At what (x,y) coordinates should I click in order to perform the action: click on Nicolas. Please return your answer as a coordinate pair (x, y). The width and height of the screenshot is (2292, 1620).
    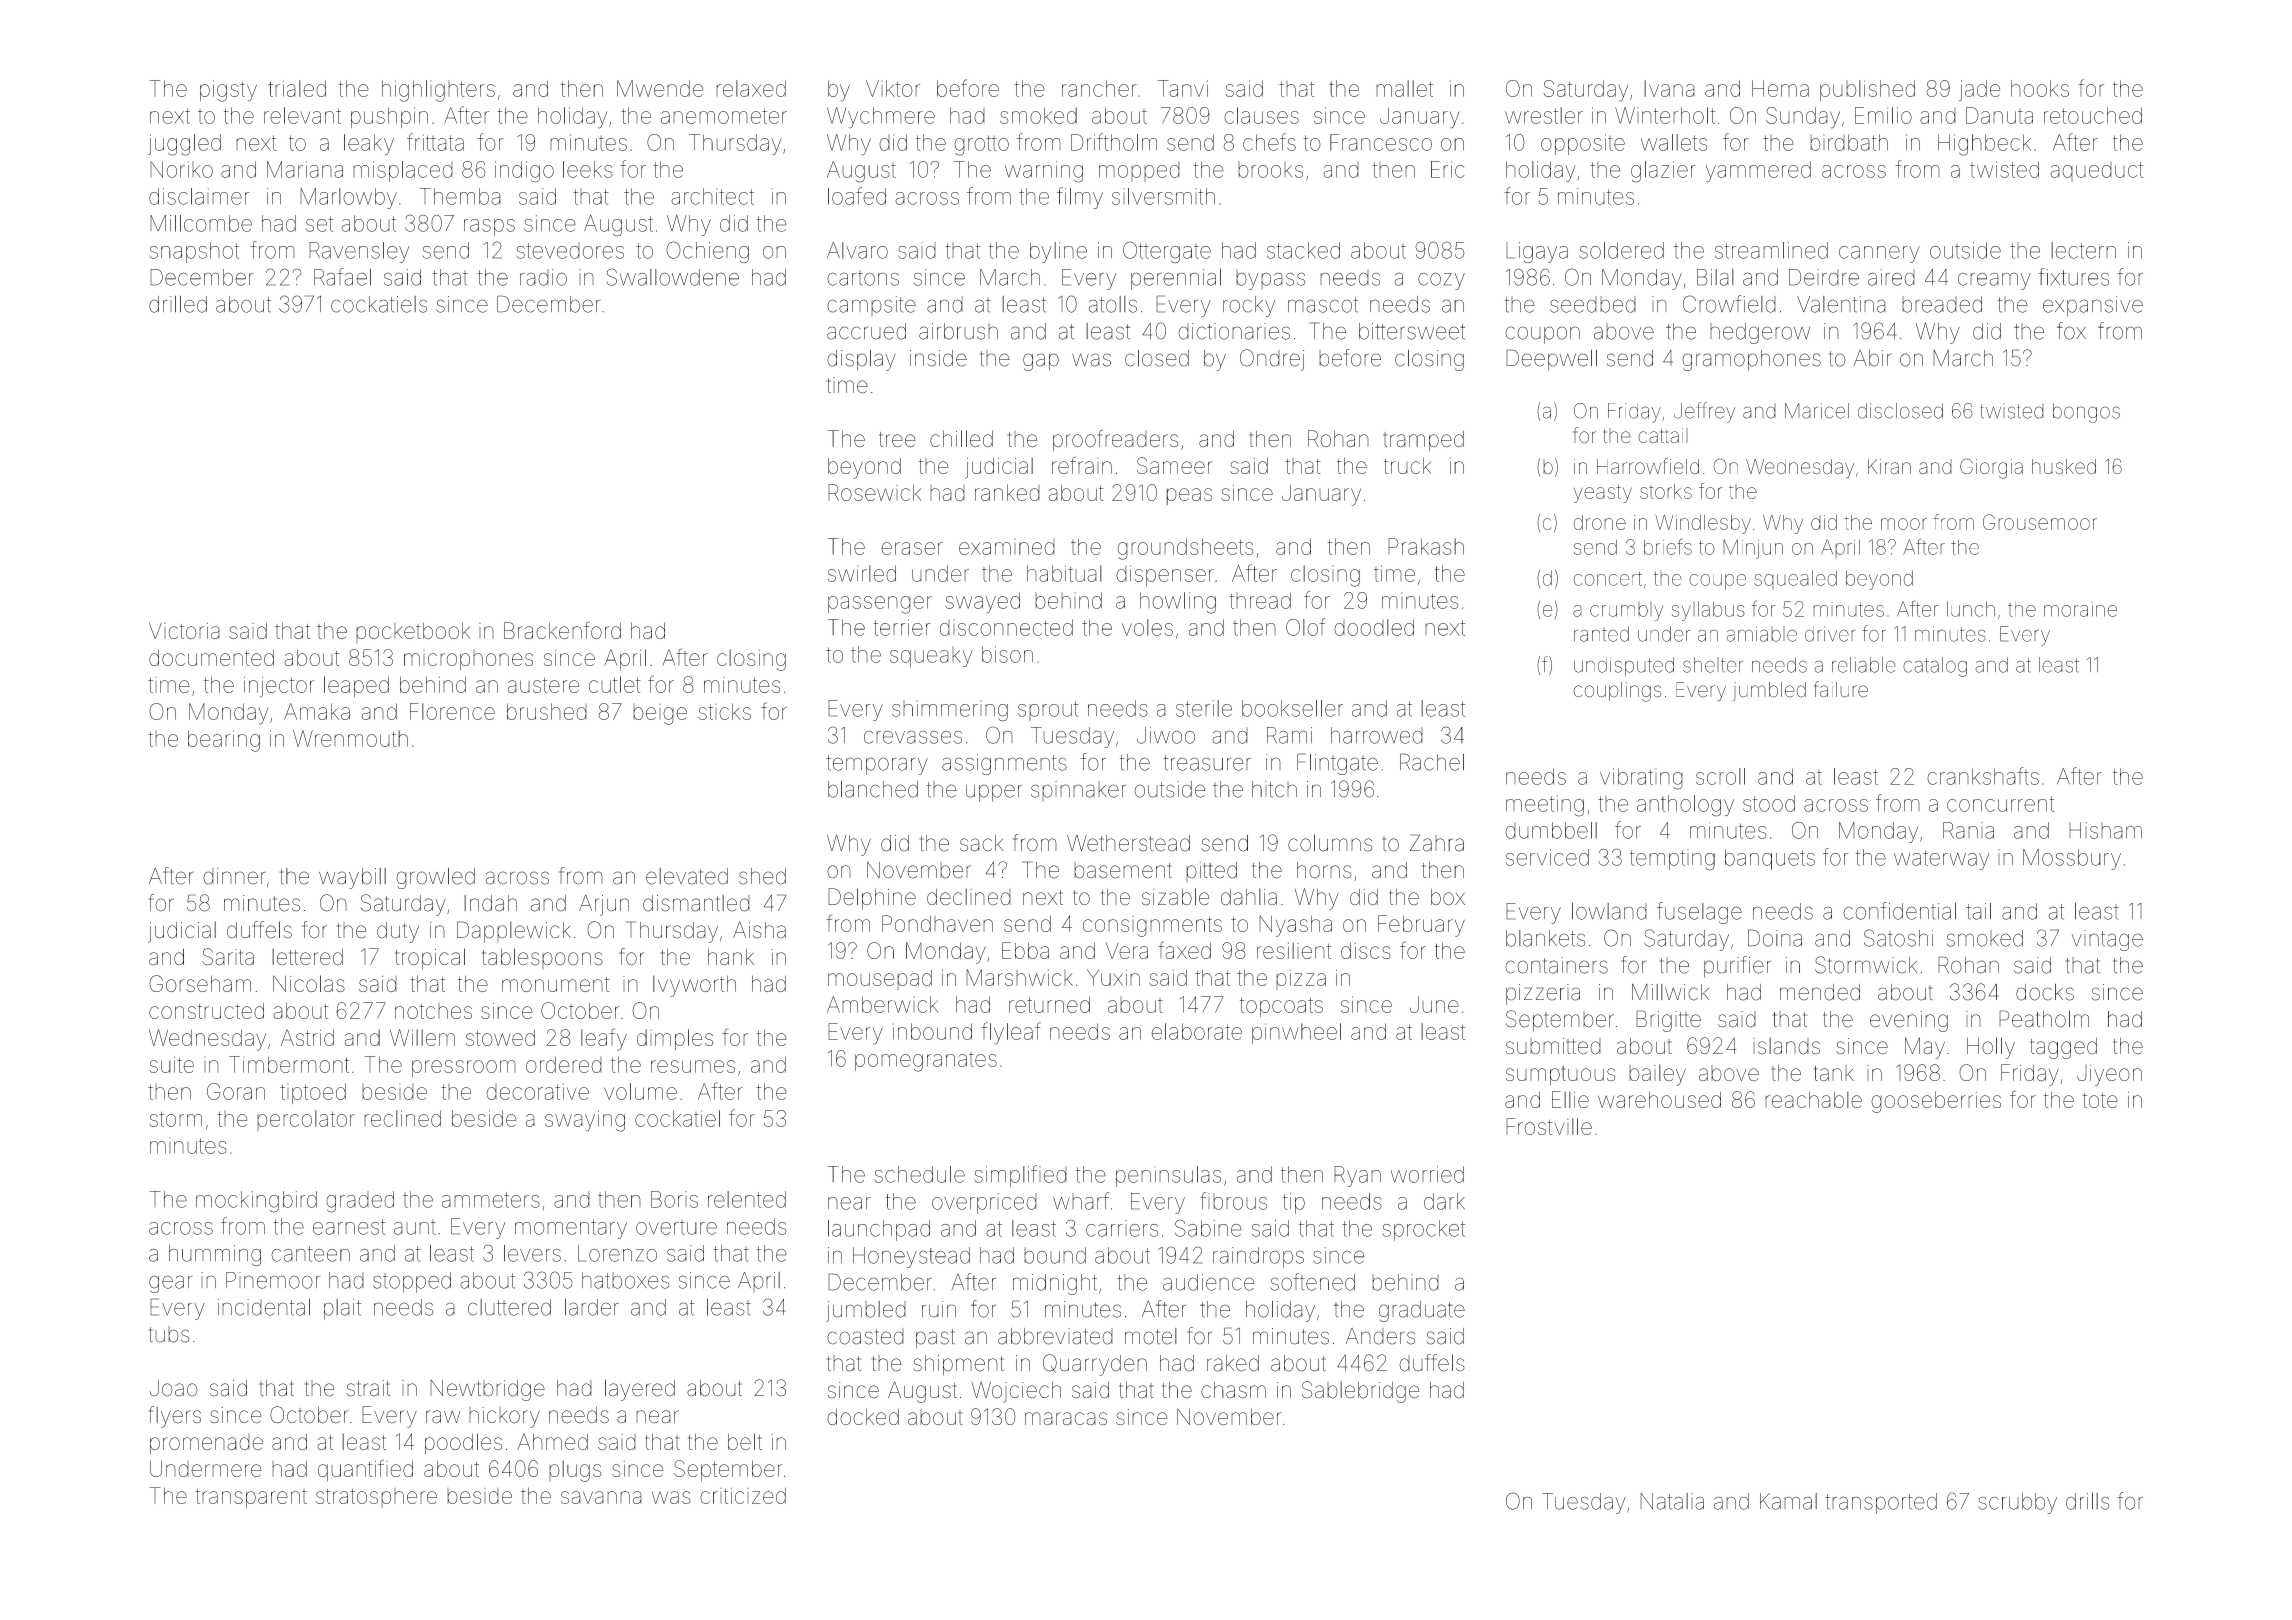
    Looking at the image, I should click on (309, 983).
